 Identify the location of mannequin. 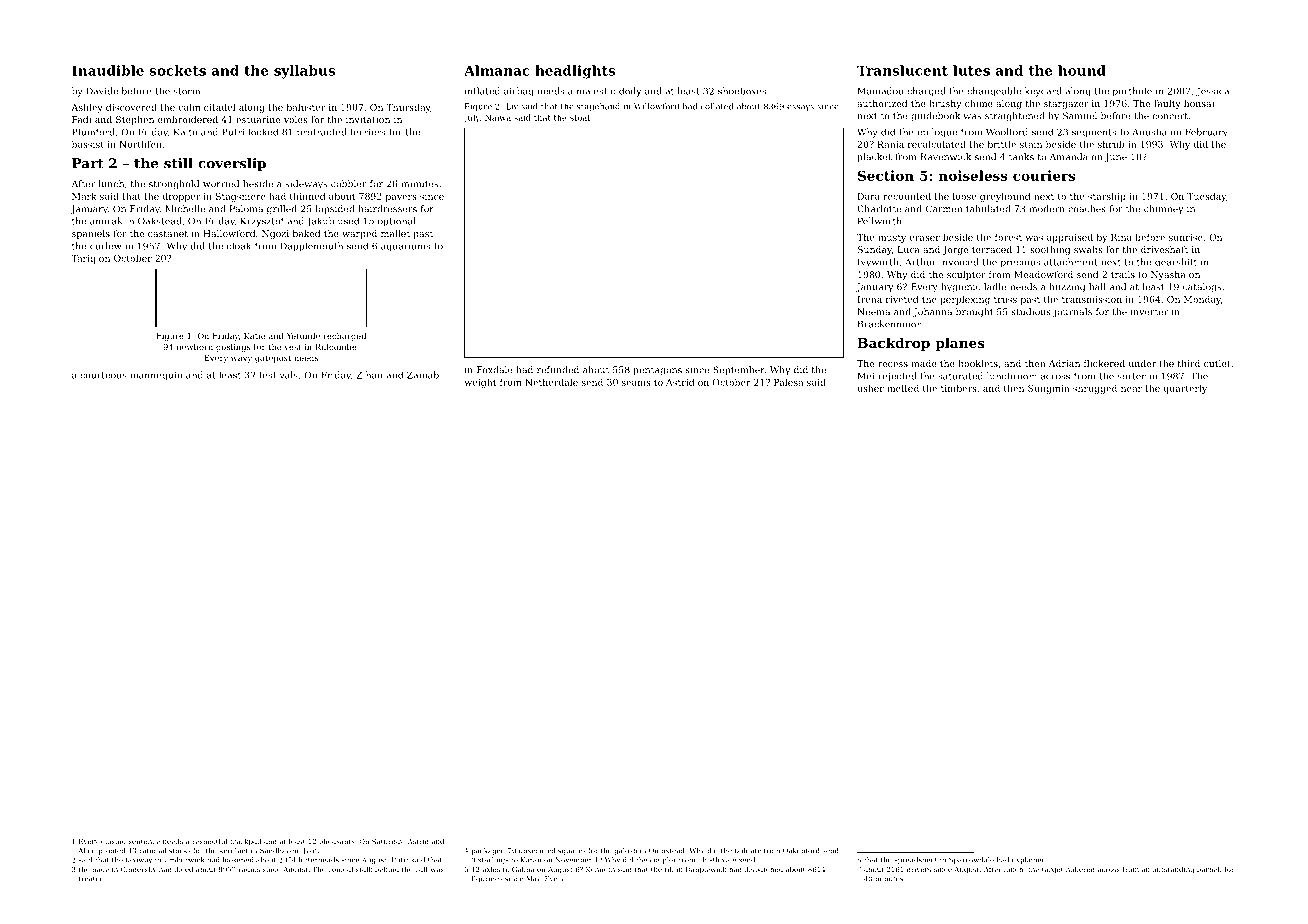
(156, 376).
